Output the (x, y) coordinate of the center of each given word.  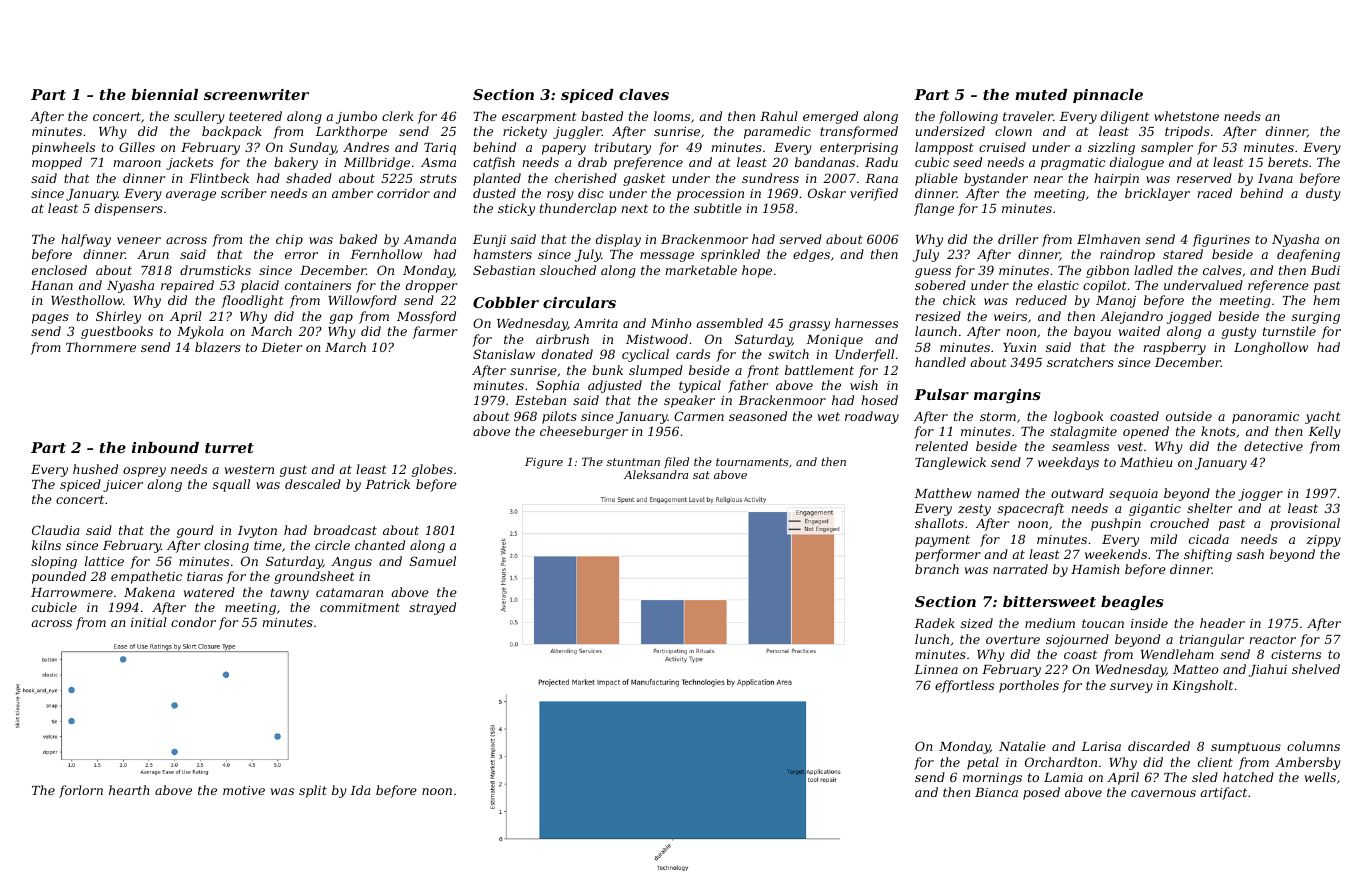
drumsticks (215, 270)
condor (193, 622)
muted (1041, 94)
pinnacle (1108, 96)
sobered (940, 285)
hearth (129, 790)
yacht (1323, 417)
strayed (432, 608)
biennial (164, 94)
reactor (1272, 639)
